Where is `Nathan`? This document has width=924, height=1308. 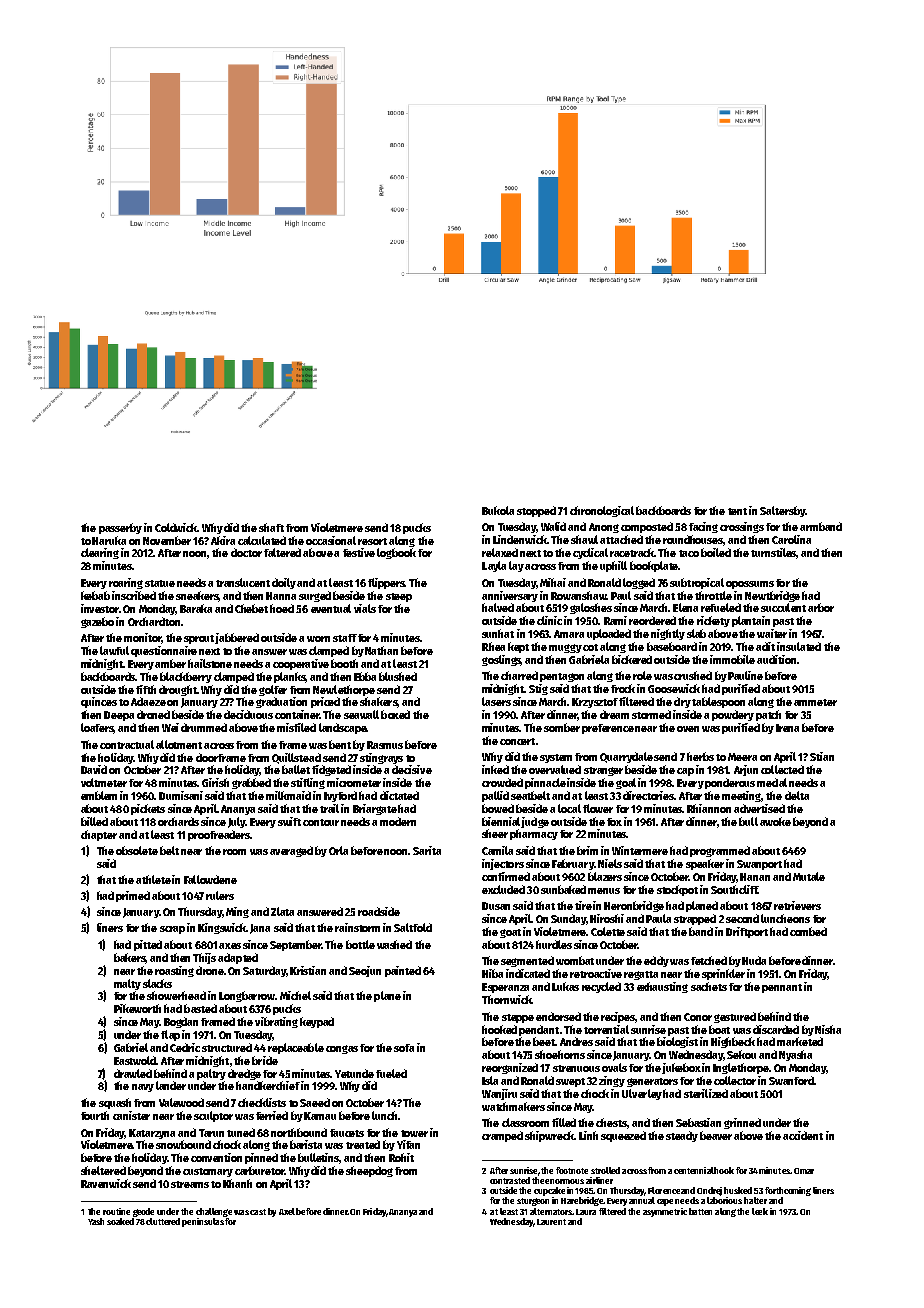 Nathan is located at coordinates (381, 650).
